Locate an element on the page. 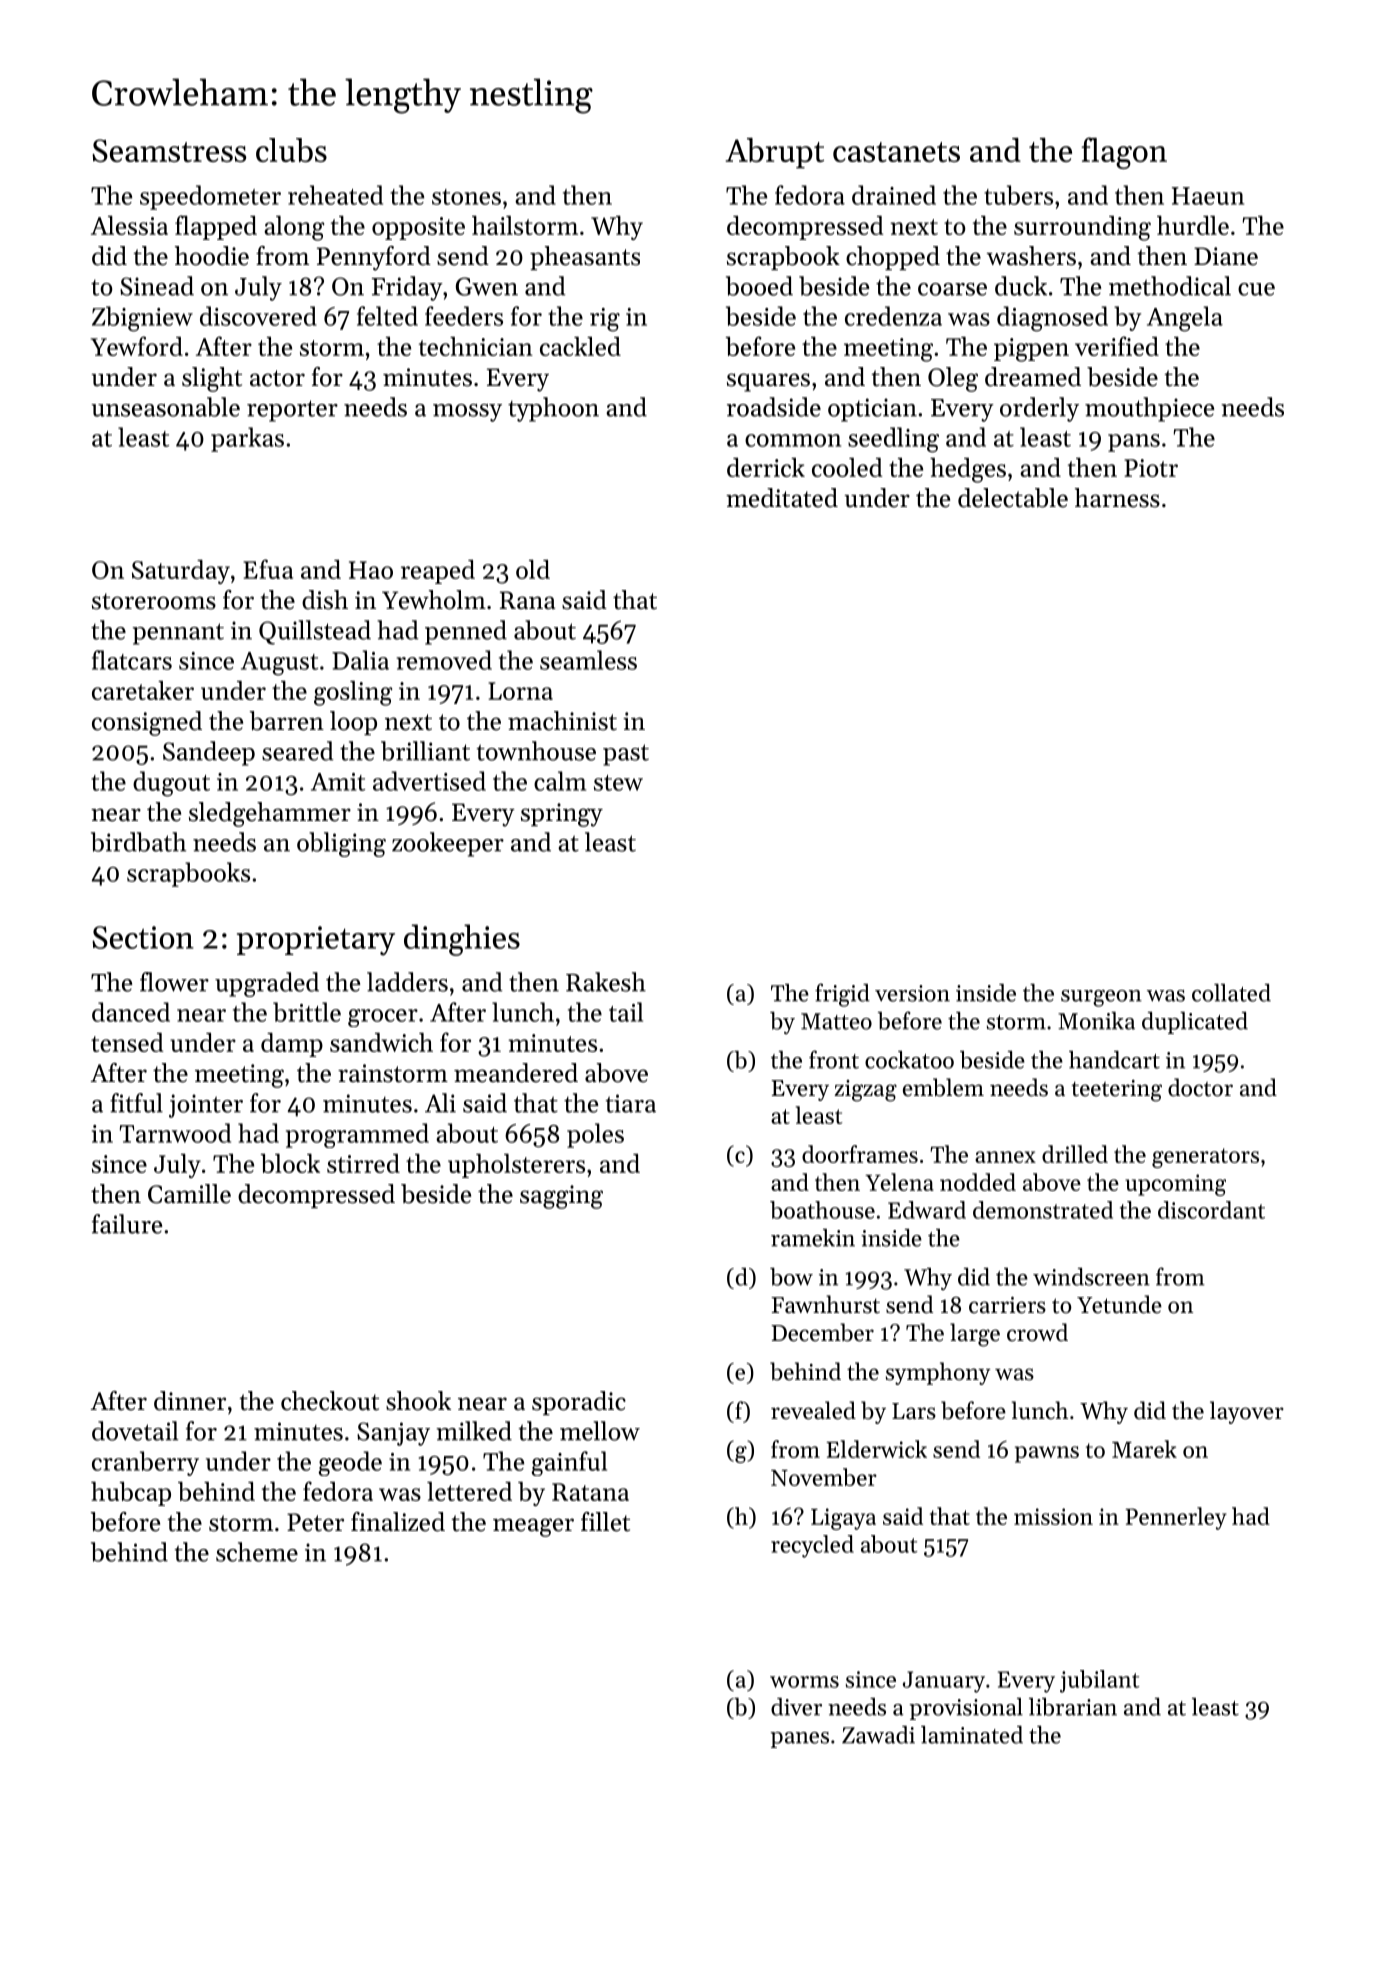 This image has height=1969, width=1386. Tarnwood is located at coordinates (175, 1133).
